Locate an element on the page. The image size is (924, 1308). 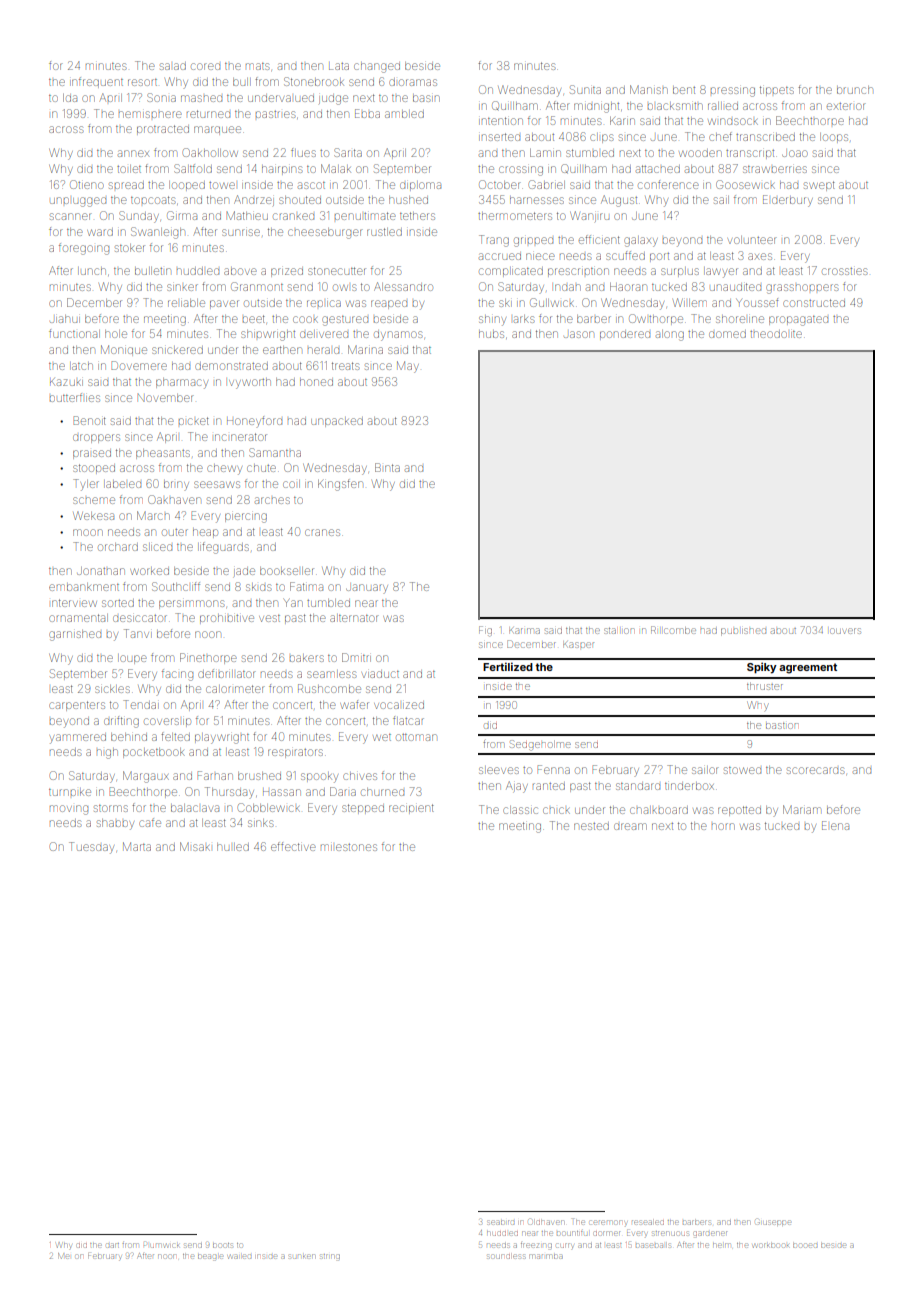
transcribed is located at coordinates (765, 137).
